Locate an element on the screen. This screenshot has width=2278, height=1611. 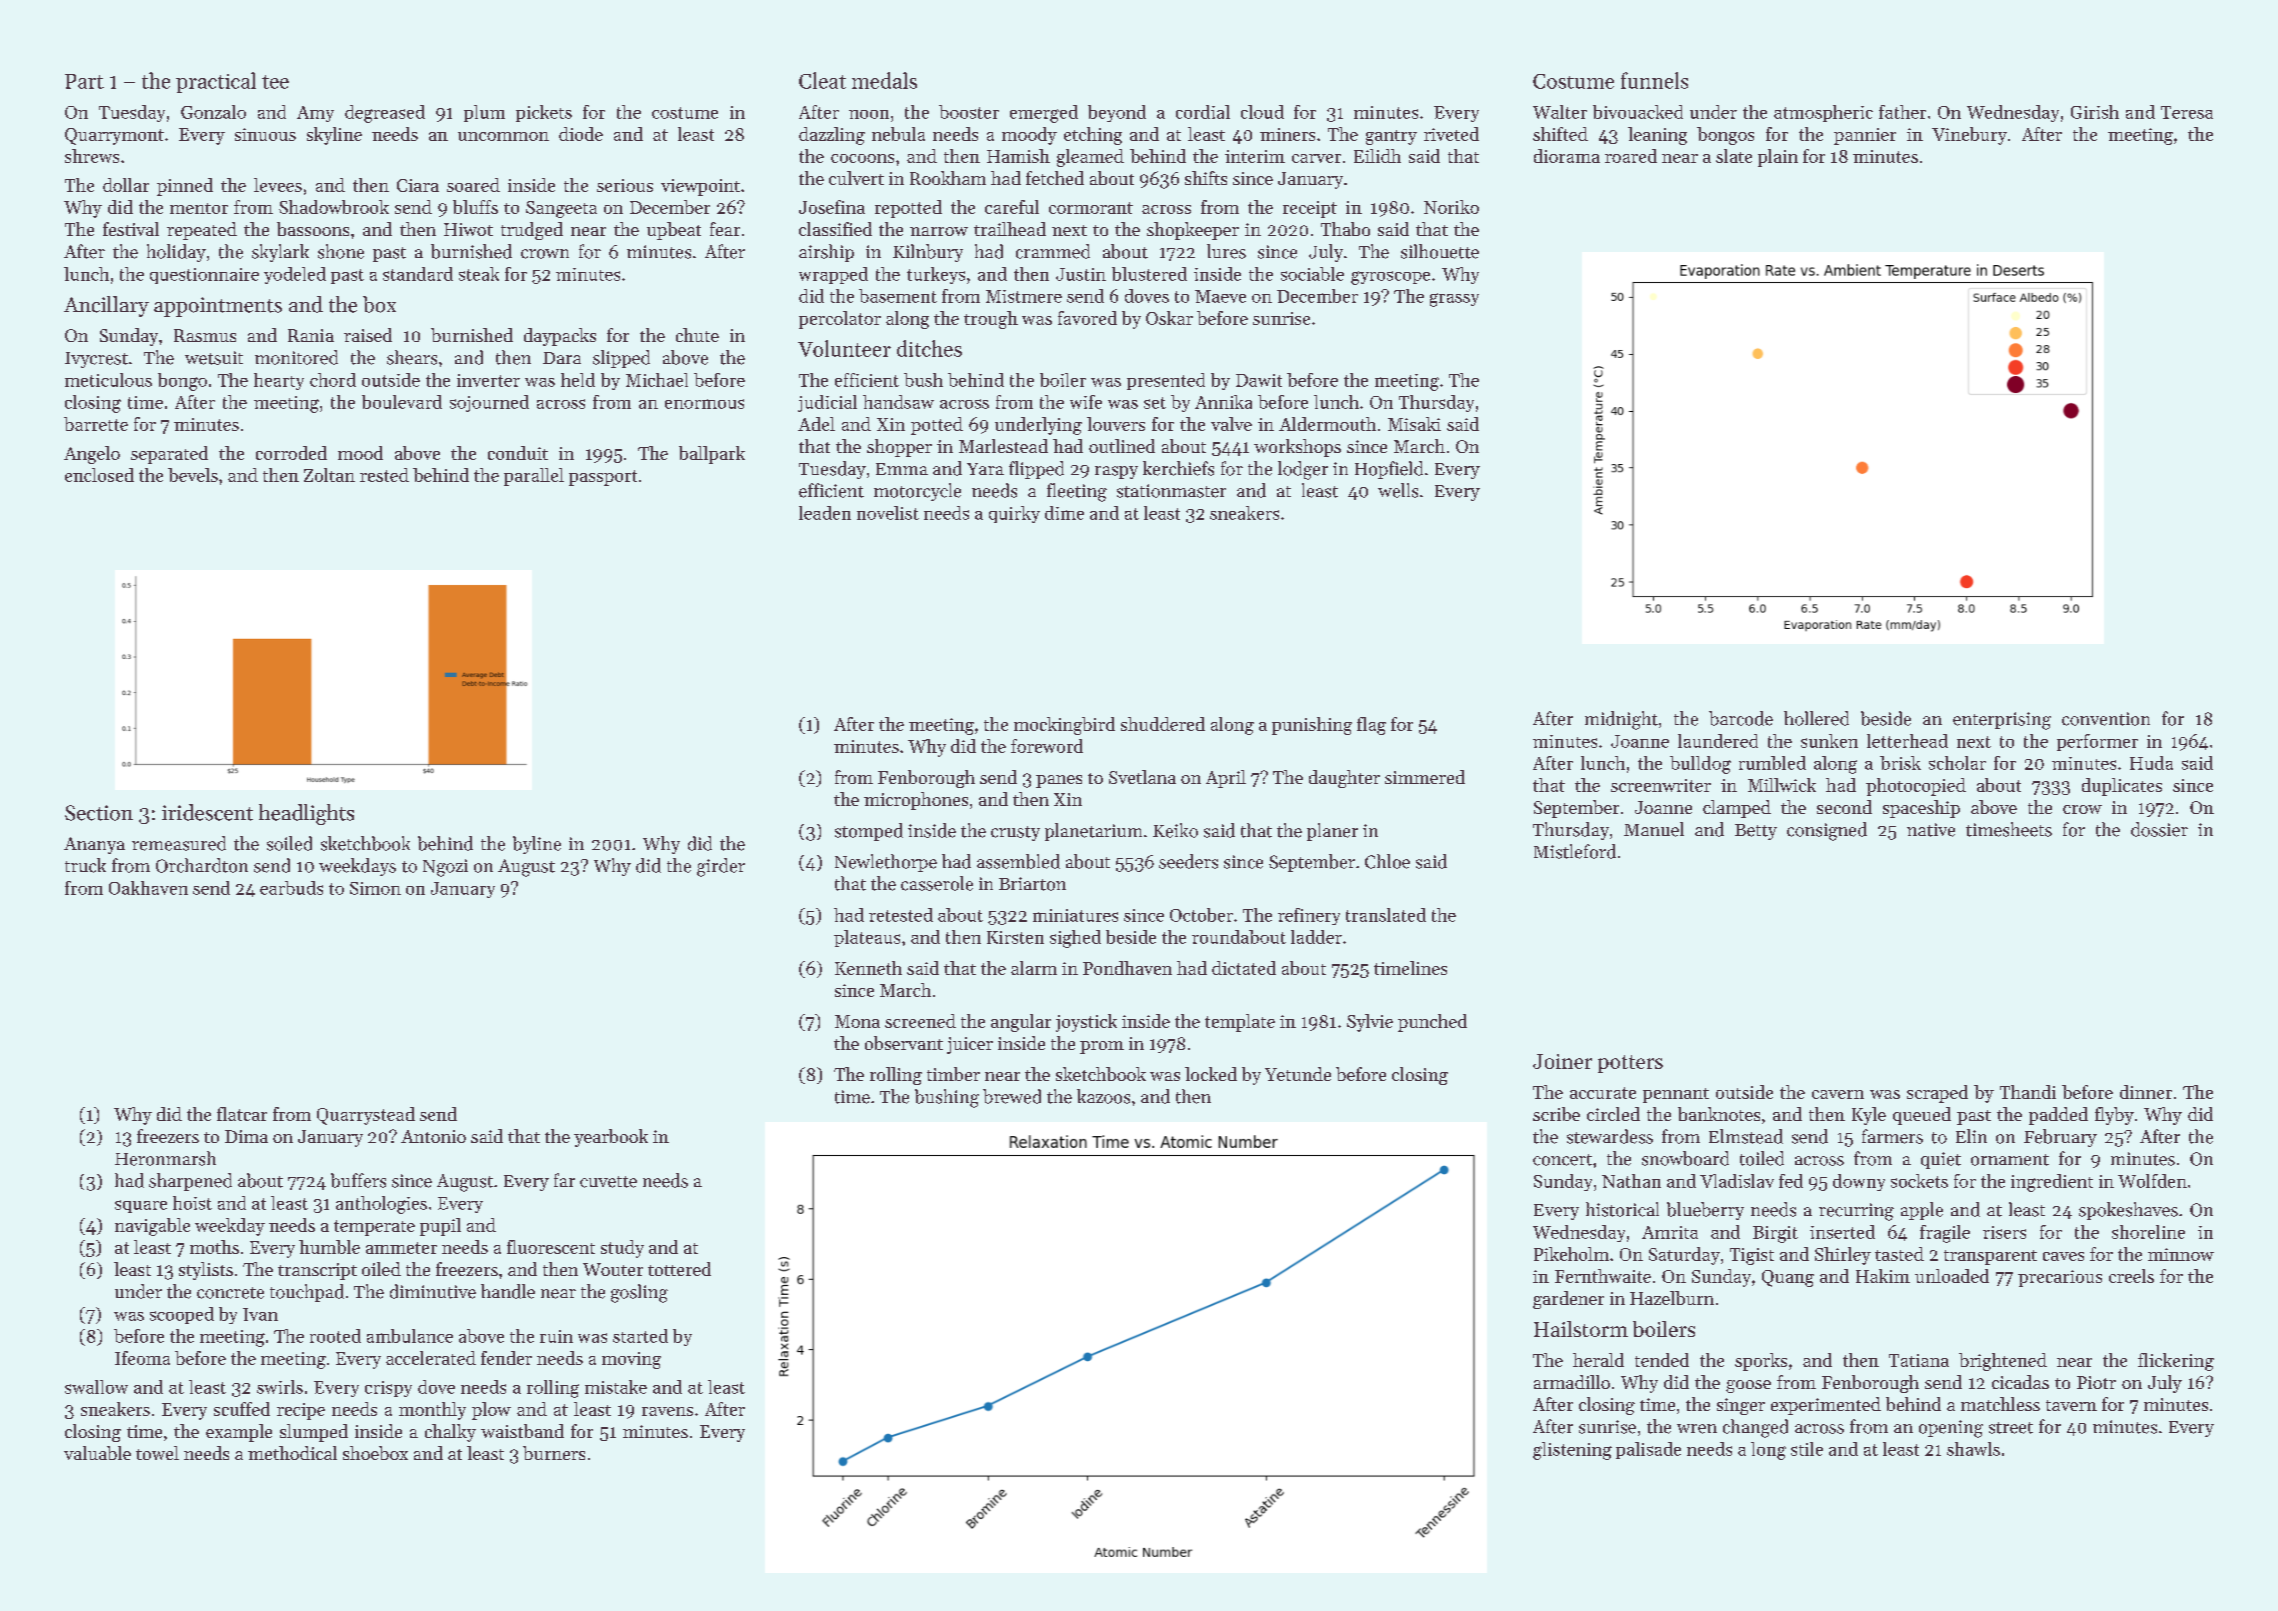
Teresa is located at coordinates (2187, 112).
